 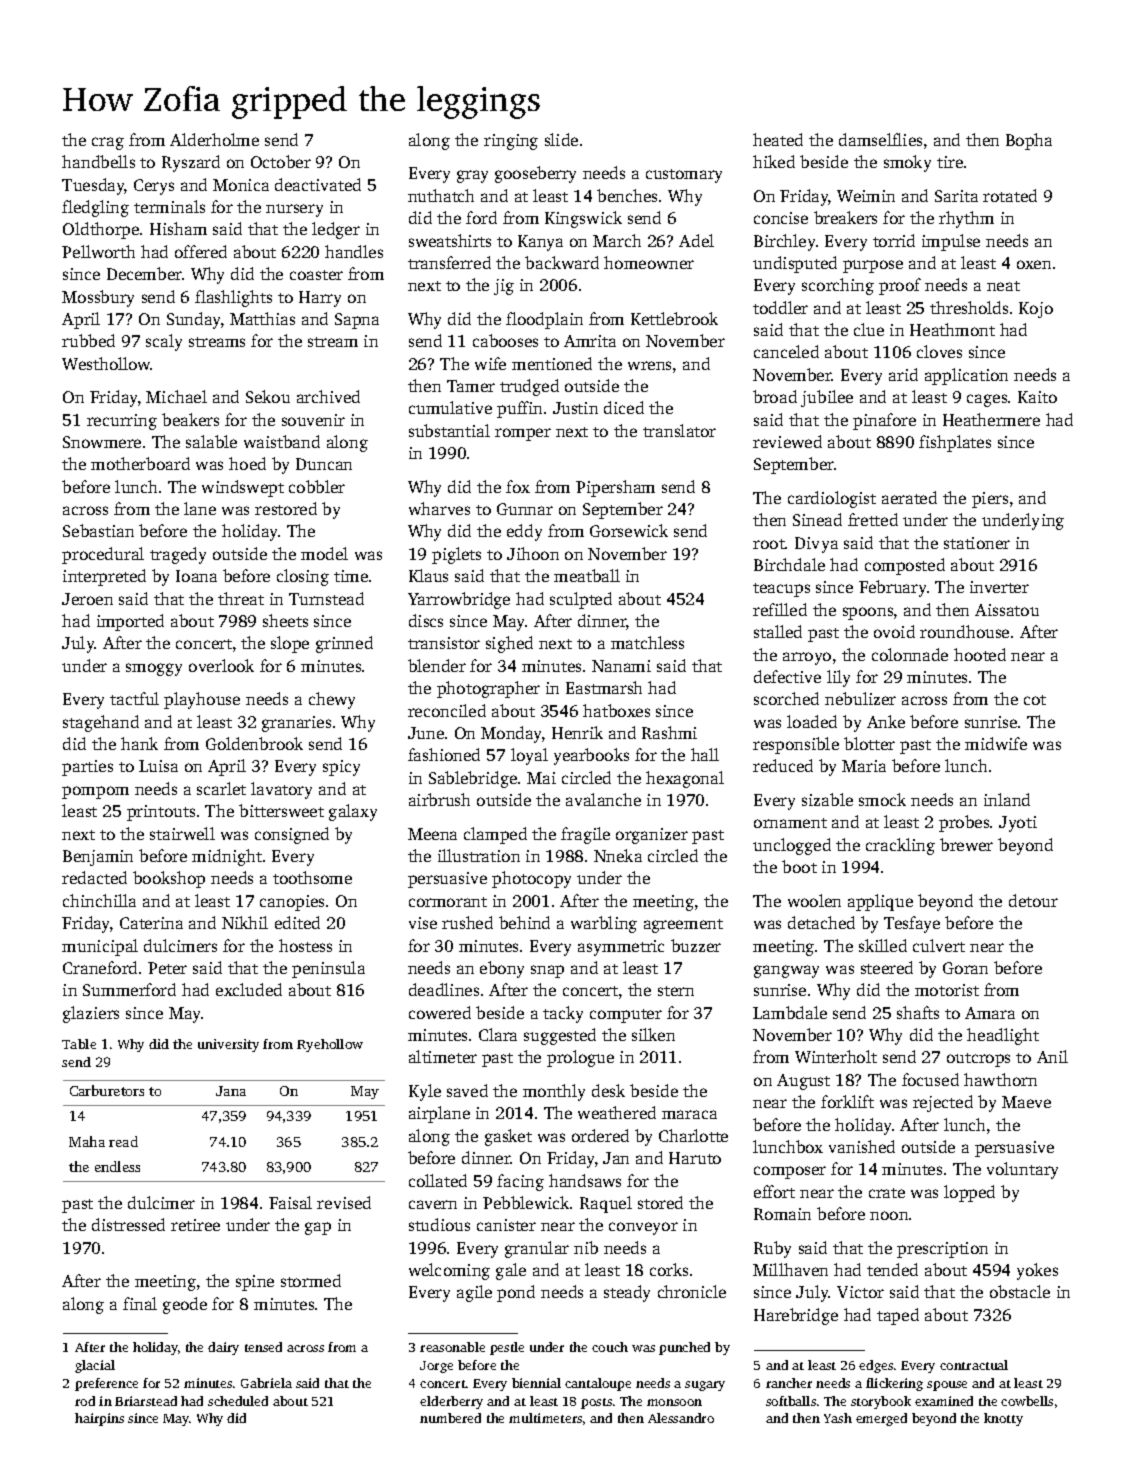 What do you see at coordinates (990, 500) in the image?
I see `piers` at bounding box center [990, 500].
